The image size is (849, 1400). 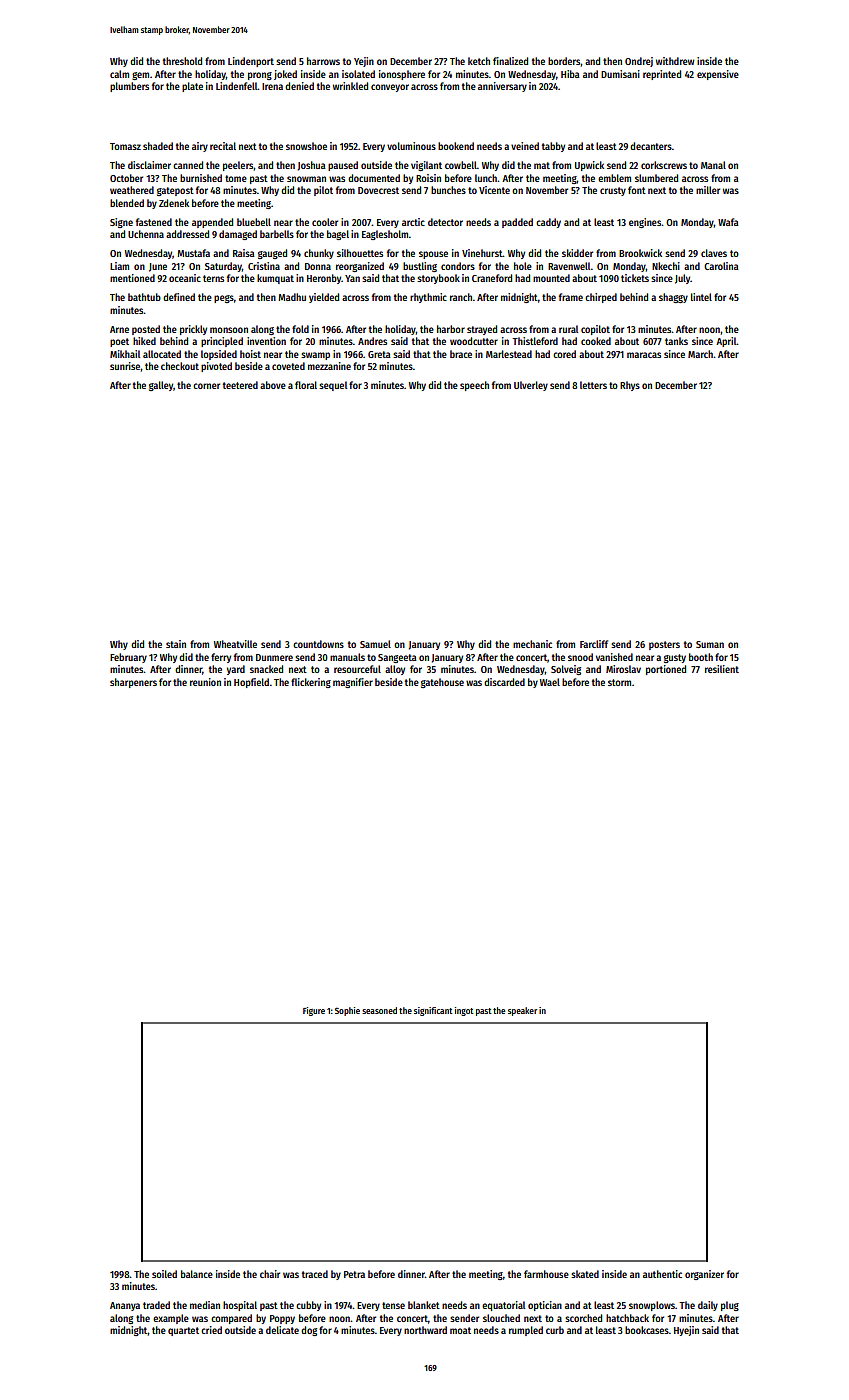 What do you see at coordinates (395, 670) in the screenshot?
I see `alloy` at bounding box center [395, 670].
